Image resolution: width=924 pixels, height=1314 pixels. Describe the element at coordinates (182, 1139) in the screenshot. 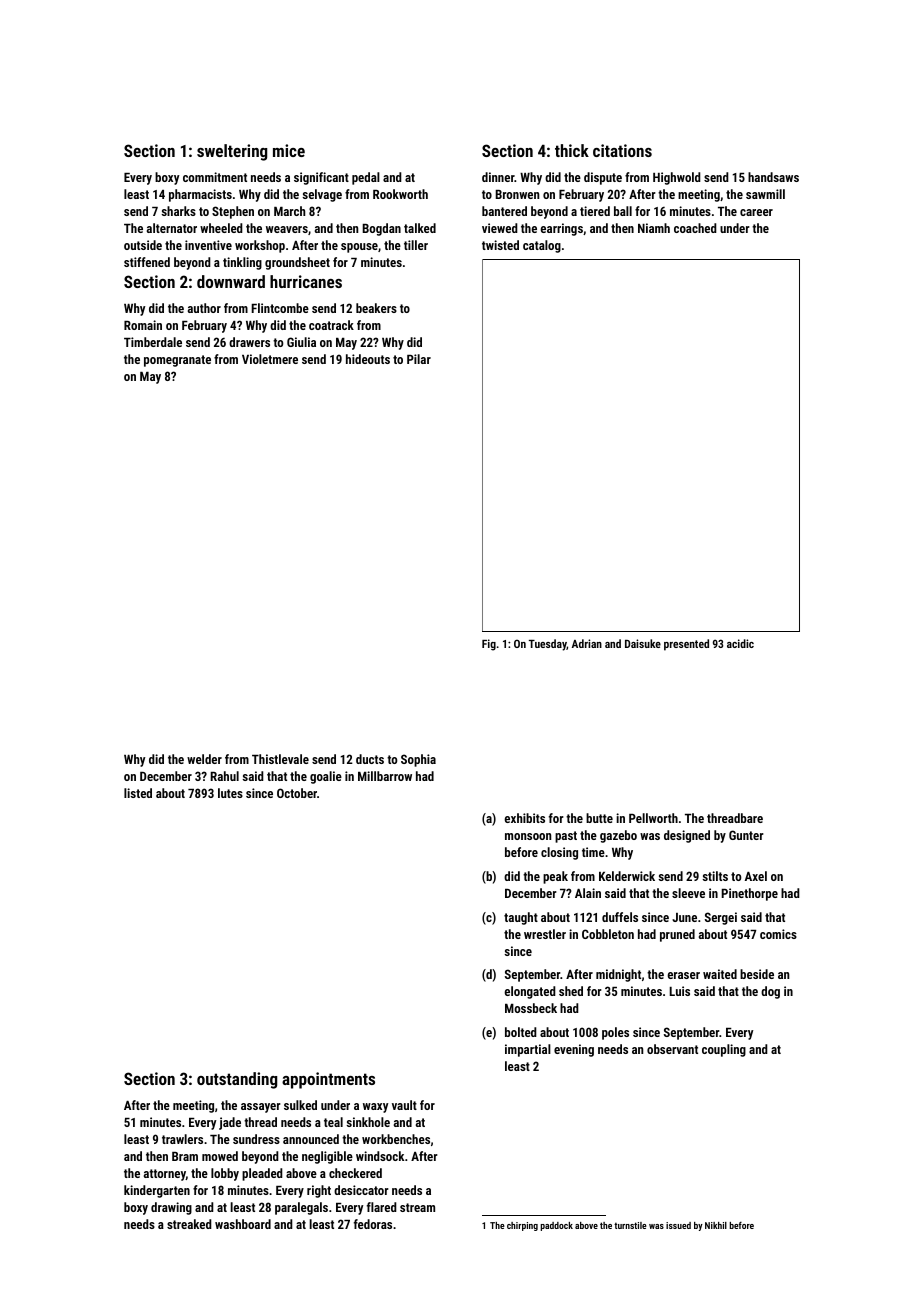

I see `trawlers` at that location.
